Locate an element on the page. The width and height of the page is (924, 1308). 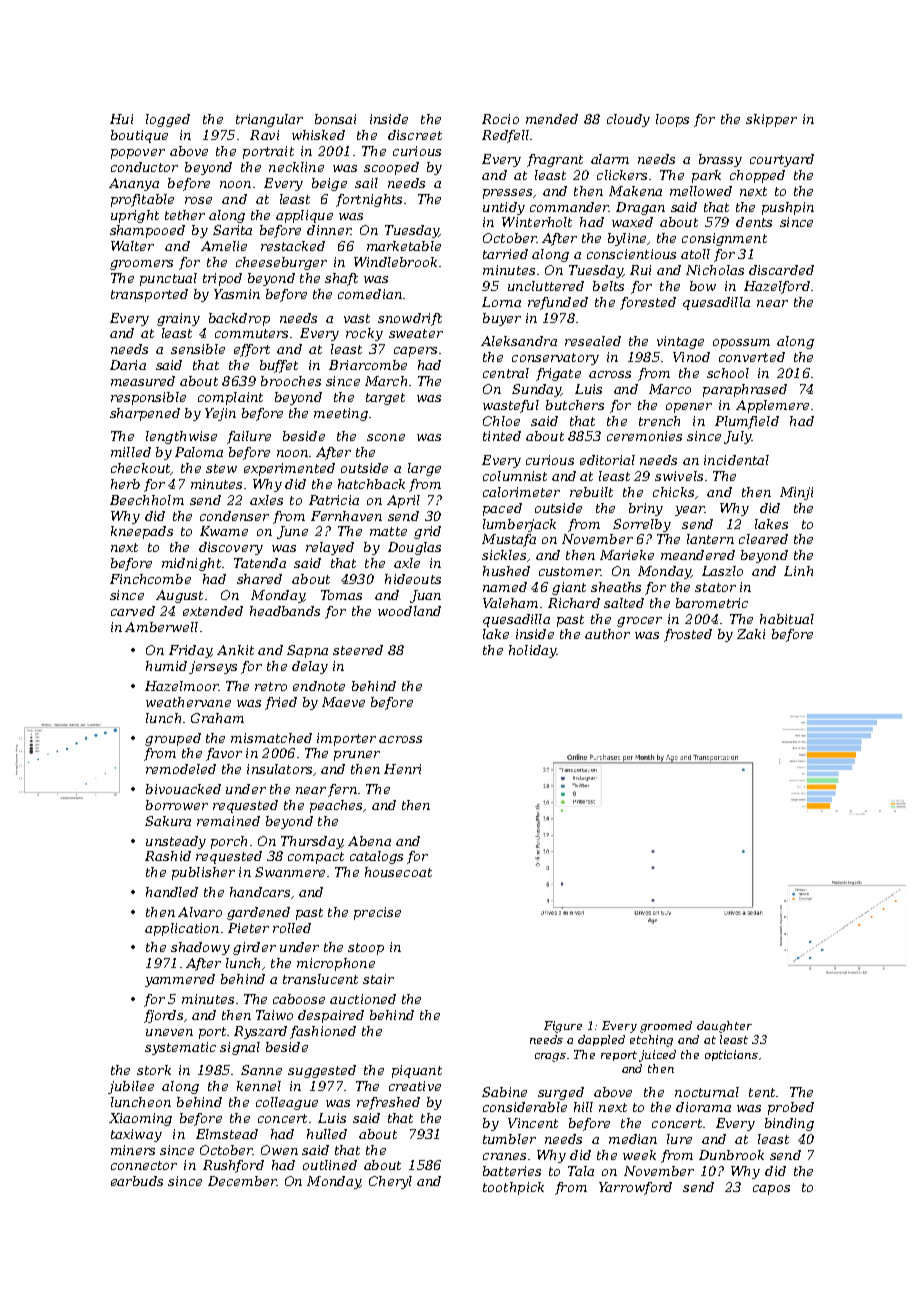
large is located at coordinates (424, 469).
